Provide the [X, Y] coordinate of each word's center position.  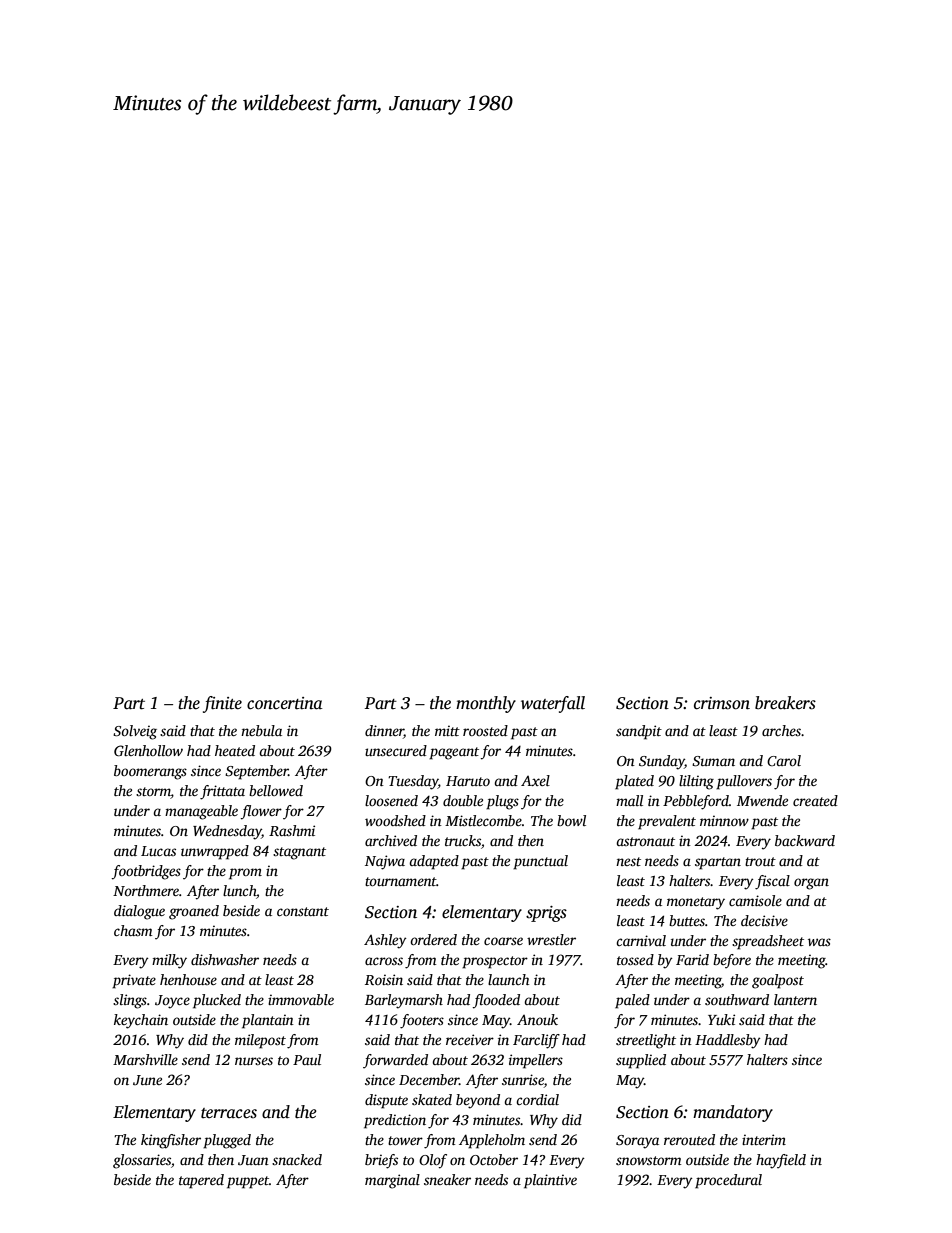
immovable [301, 999]
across [384, 961]
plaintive [550, 1181]
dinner [384, 732]
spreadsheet [768, 942]
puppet [248, 1182]
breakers [785, 703]
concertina [285, 703]
